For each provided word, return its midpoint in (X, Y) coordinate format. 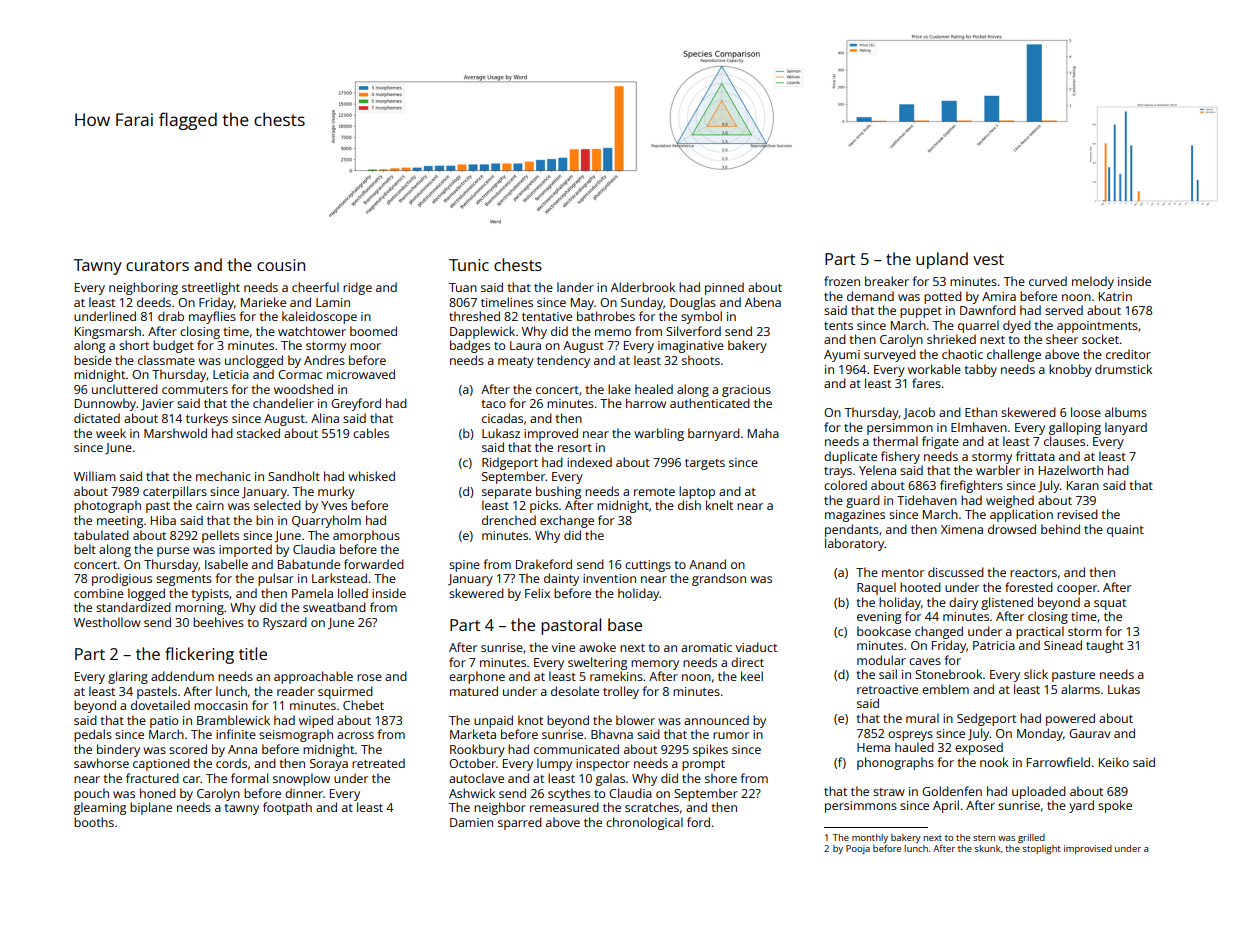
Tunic (469, 265)
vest (988, 259)
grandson (719, 579)
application (1021, 515)
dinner (304, 793)
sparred (520, 823)
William (95, 476)
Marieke (263, 302)
